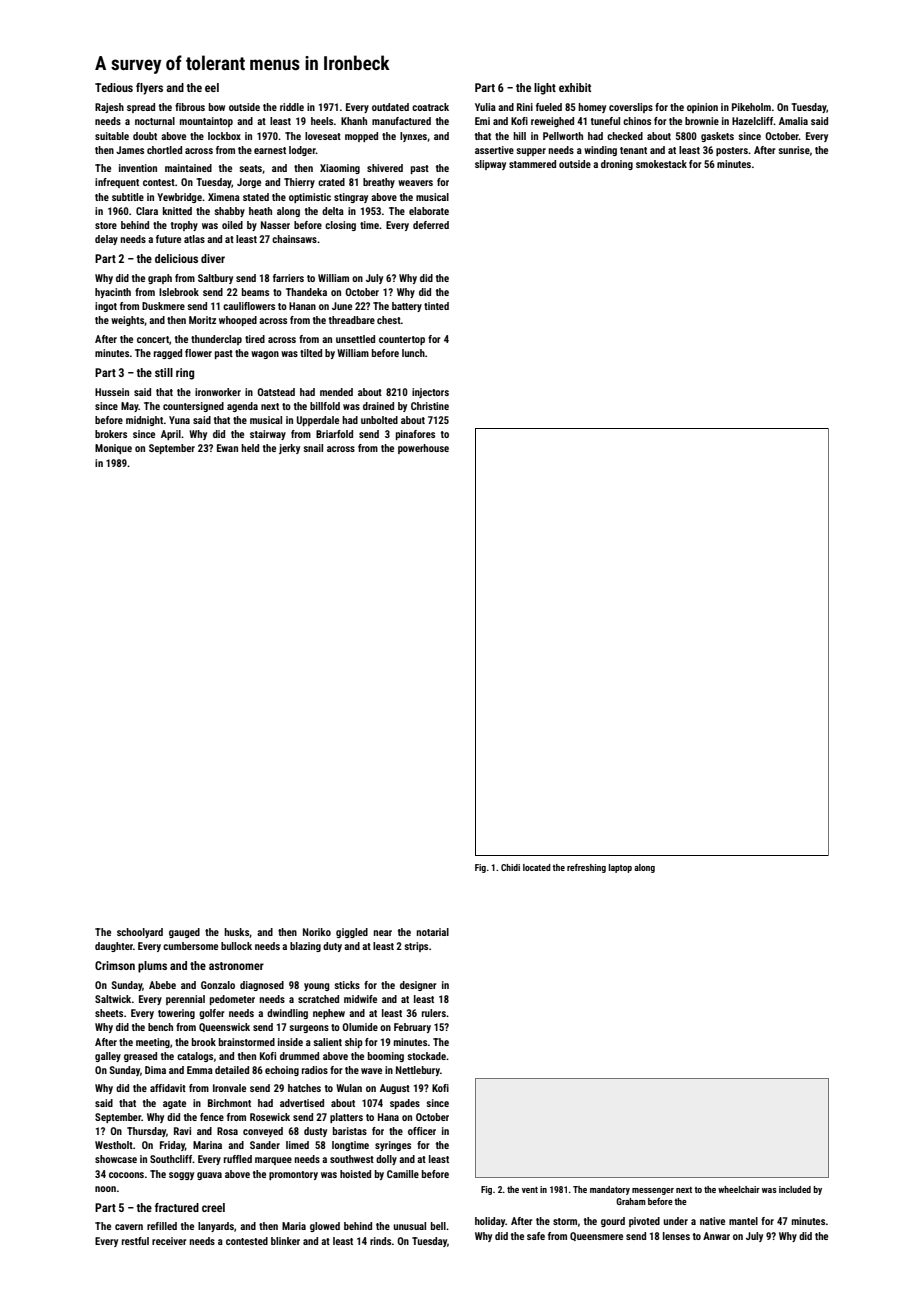 The image size is (924, 1314). I want to click on Monique, so click(113, 449).
